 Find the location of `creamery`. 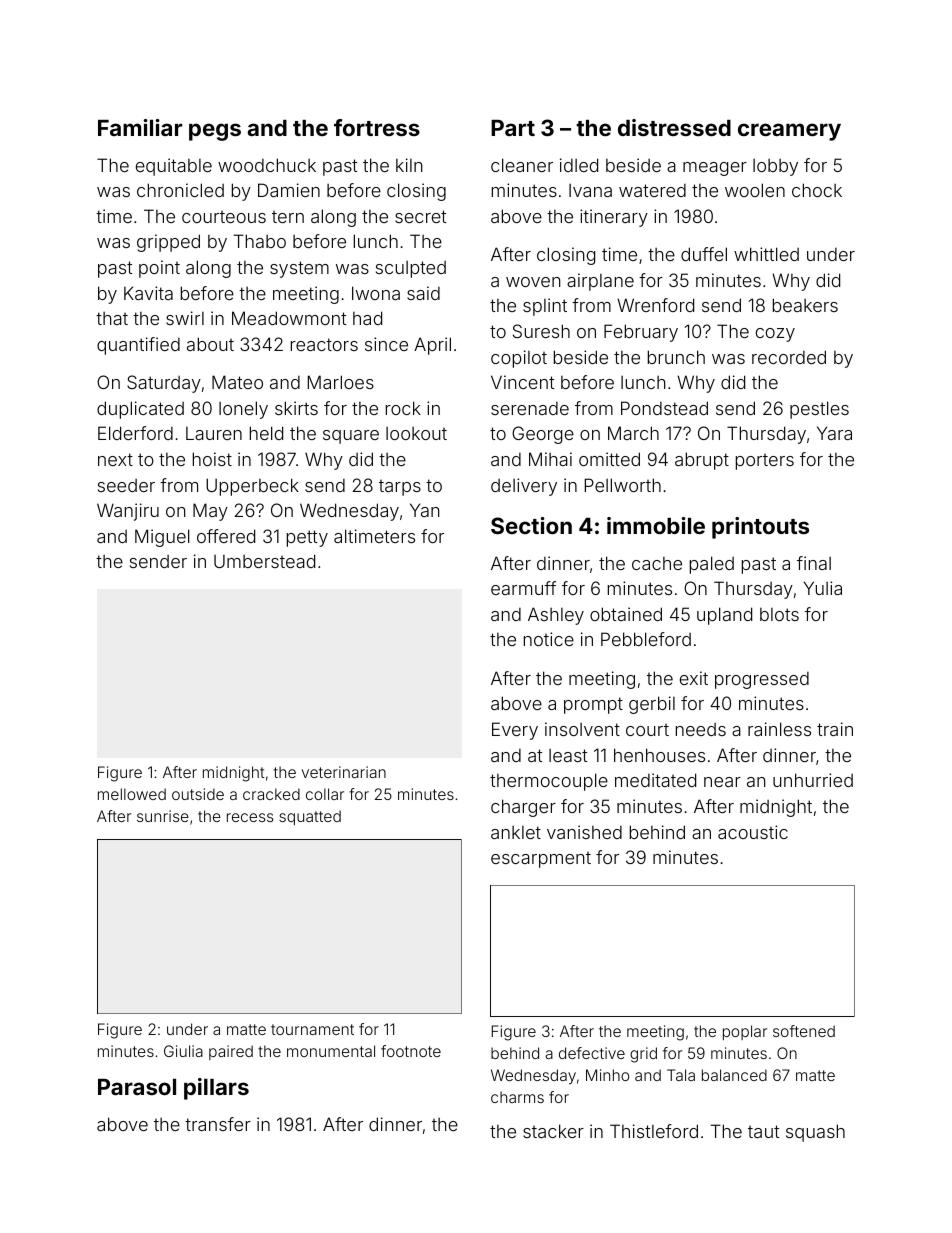

creamery is located at coordinates (789, 132).
